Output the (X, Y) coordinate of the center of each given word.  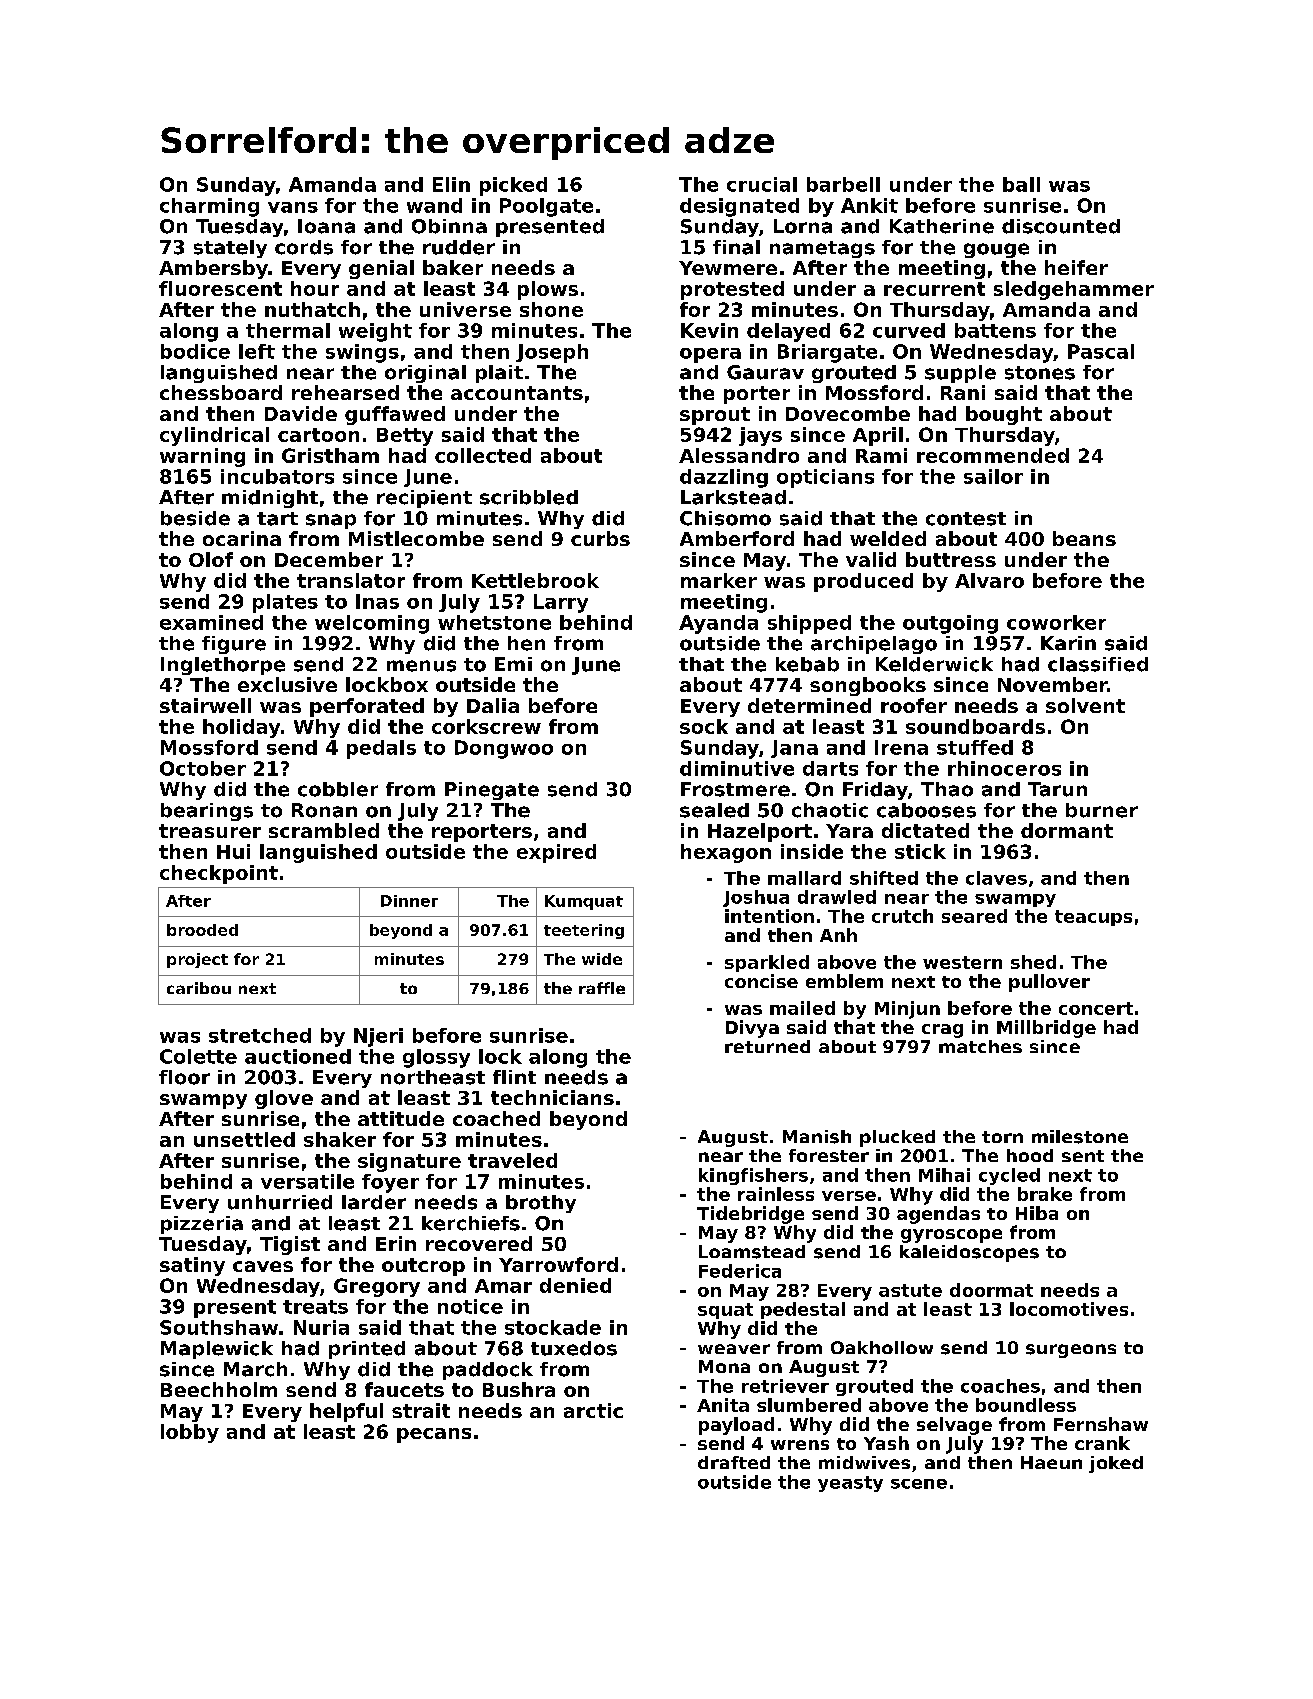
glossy (436, 1058)
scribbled (529, 497)
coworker (1056, 622)
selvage (954, 1426)
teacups (1093, 918)
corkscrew (486, 726)
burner (1102, 810)
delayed (788, 332)
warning (202, 457)
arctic (593, 1410)
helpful (346, 1412)
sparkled (767, 963)
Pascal (1101, 351)
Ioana (326, 226)
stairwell (205, 705)
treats (315, 1307)
